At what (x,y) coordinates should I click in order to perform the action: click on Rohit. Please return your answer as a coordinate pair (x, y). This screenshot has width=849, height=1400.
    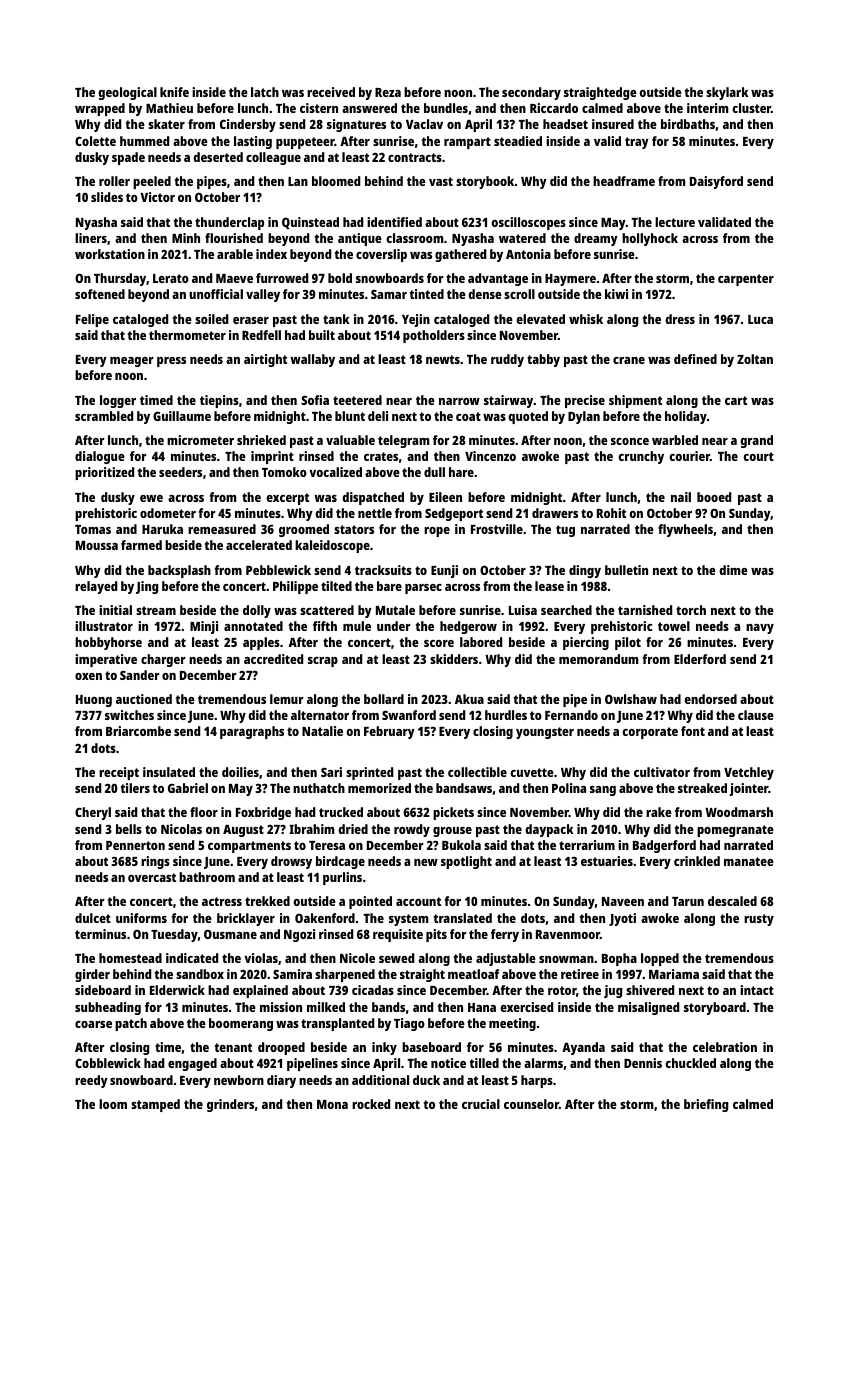
    Looking at the image, I should click on (611, 513).
